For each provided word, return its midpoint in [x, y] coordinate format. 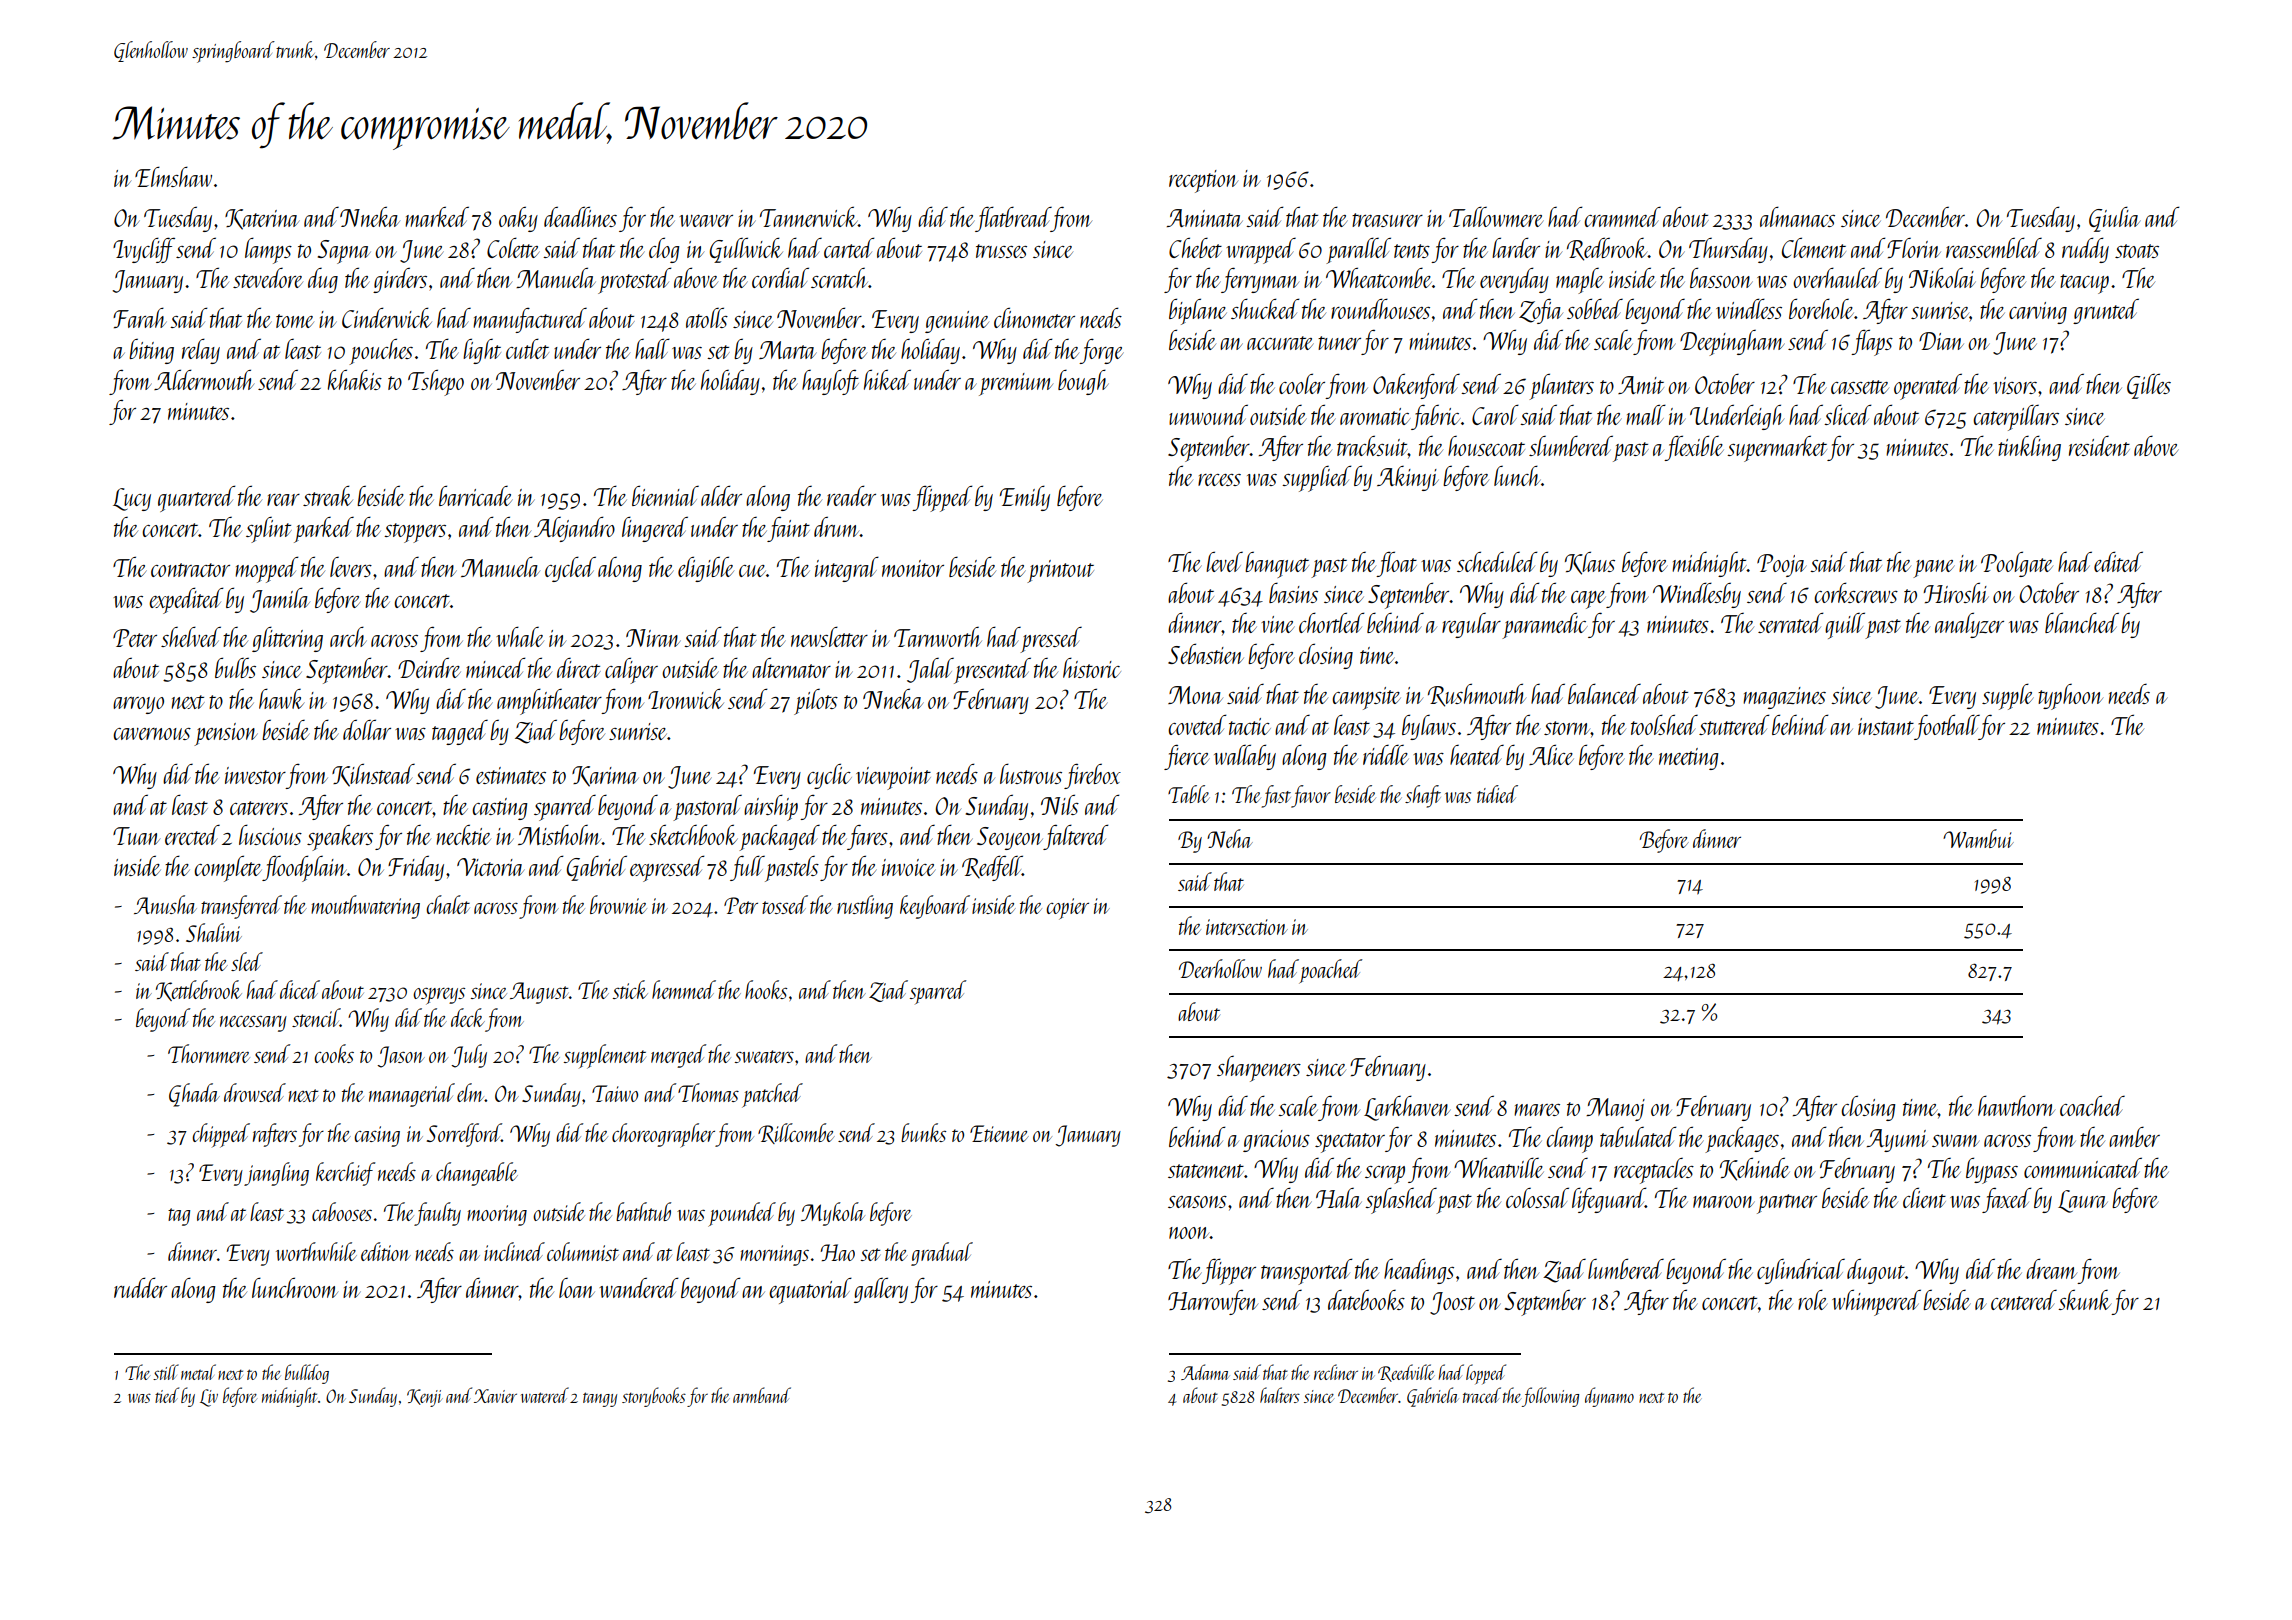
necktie [463, 834]
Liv [209, 1398]
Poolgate [2017, 564]
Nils [1060, 804]
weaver [706, 221]
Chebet [1195, 247]
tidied [1497, 794]
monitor [913, 568]
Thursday [1728, 250]
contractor [190, 570]
